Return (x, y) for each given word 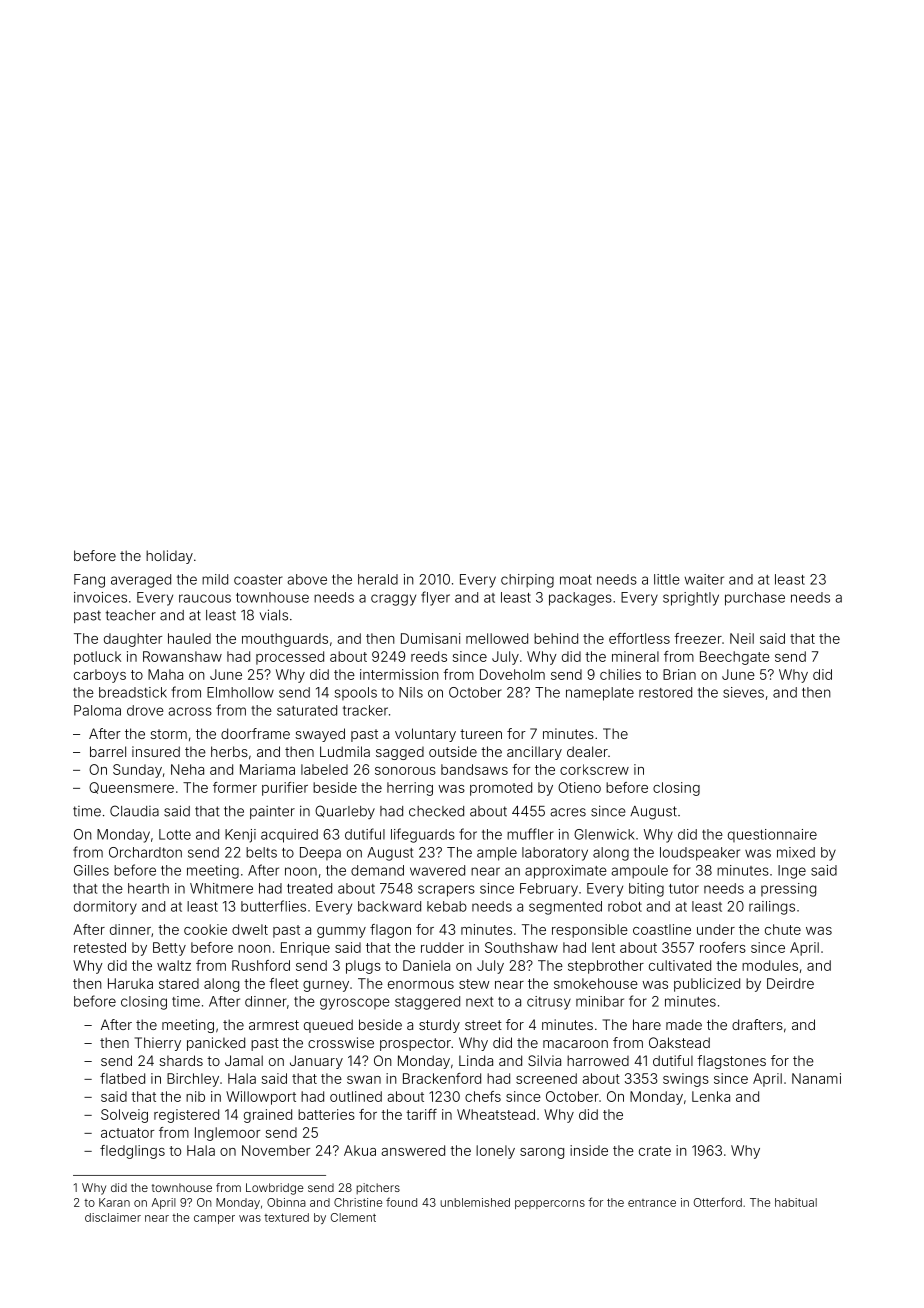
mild (215, 579)
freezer (698, 638)
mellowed (497, 638)
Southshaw (521, 947)
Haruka (130, 983)
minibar (600, 1001)
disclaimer (113, 1217)
